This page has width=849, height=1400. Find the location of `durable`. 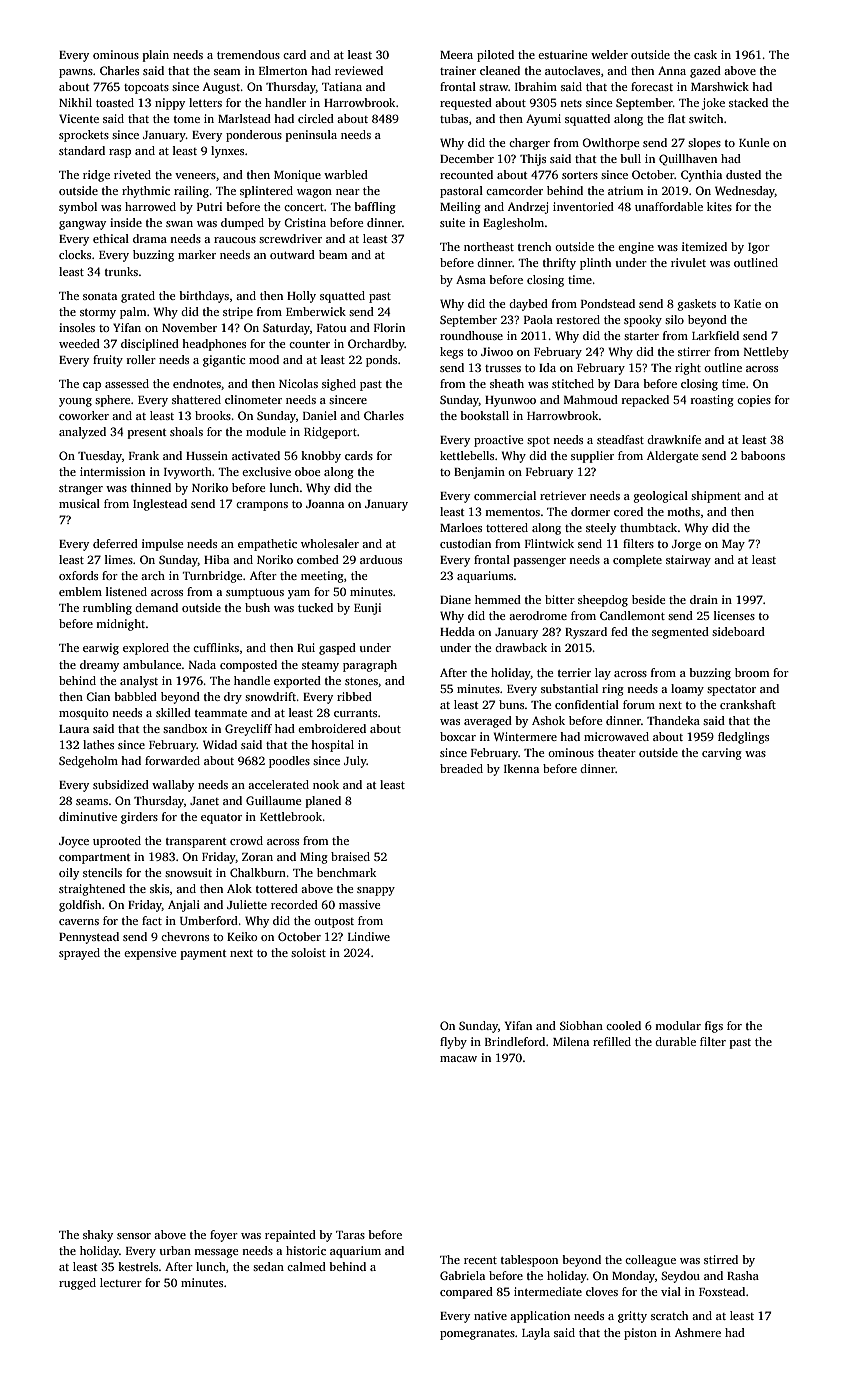

durable is located at coordinates (675, 1041).
